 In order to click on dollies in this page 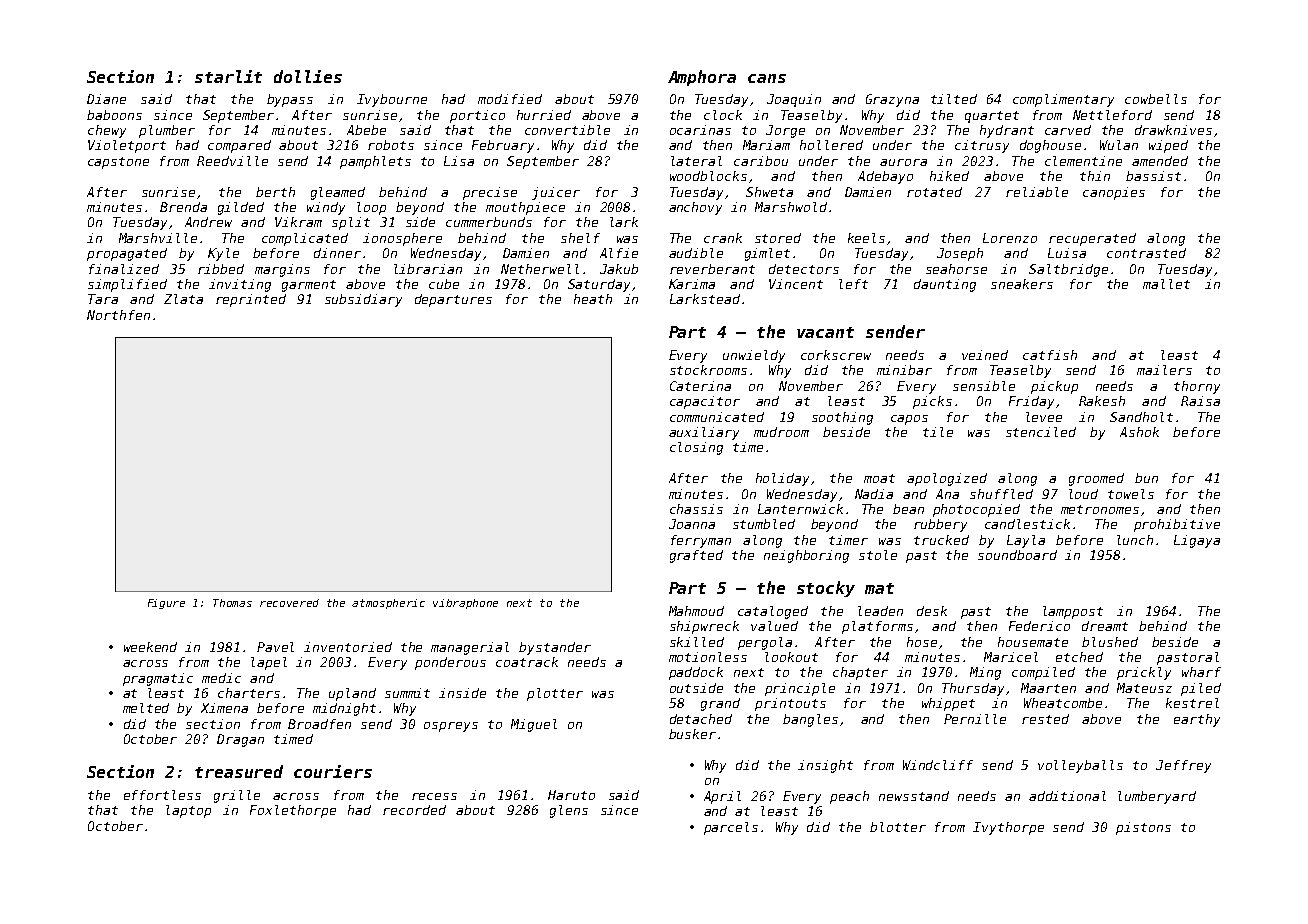, I will do `click(308, 76)`.
